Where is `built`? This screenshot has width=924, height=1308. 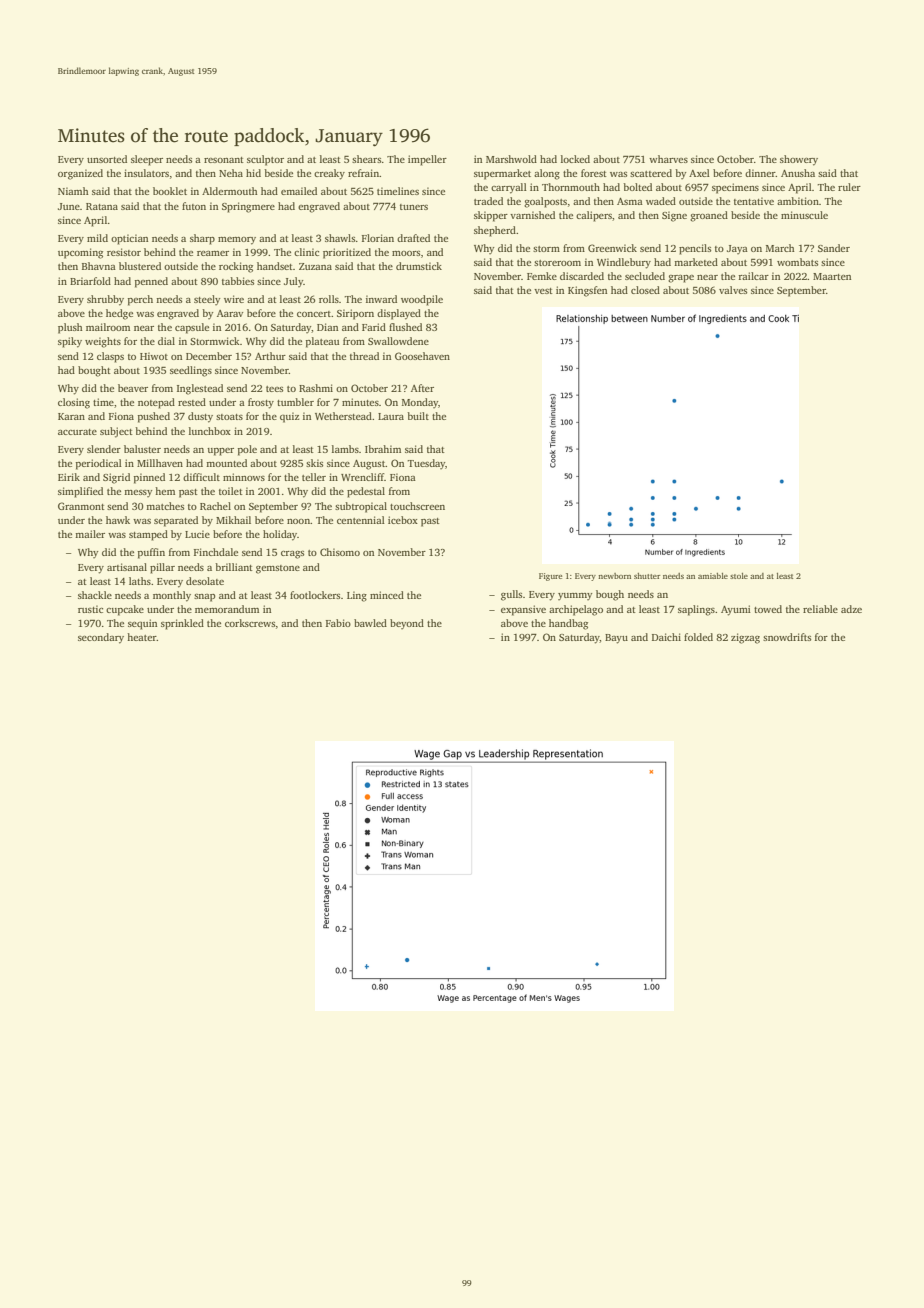
built is located at coordinates (418, 416).
